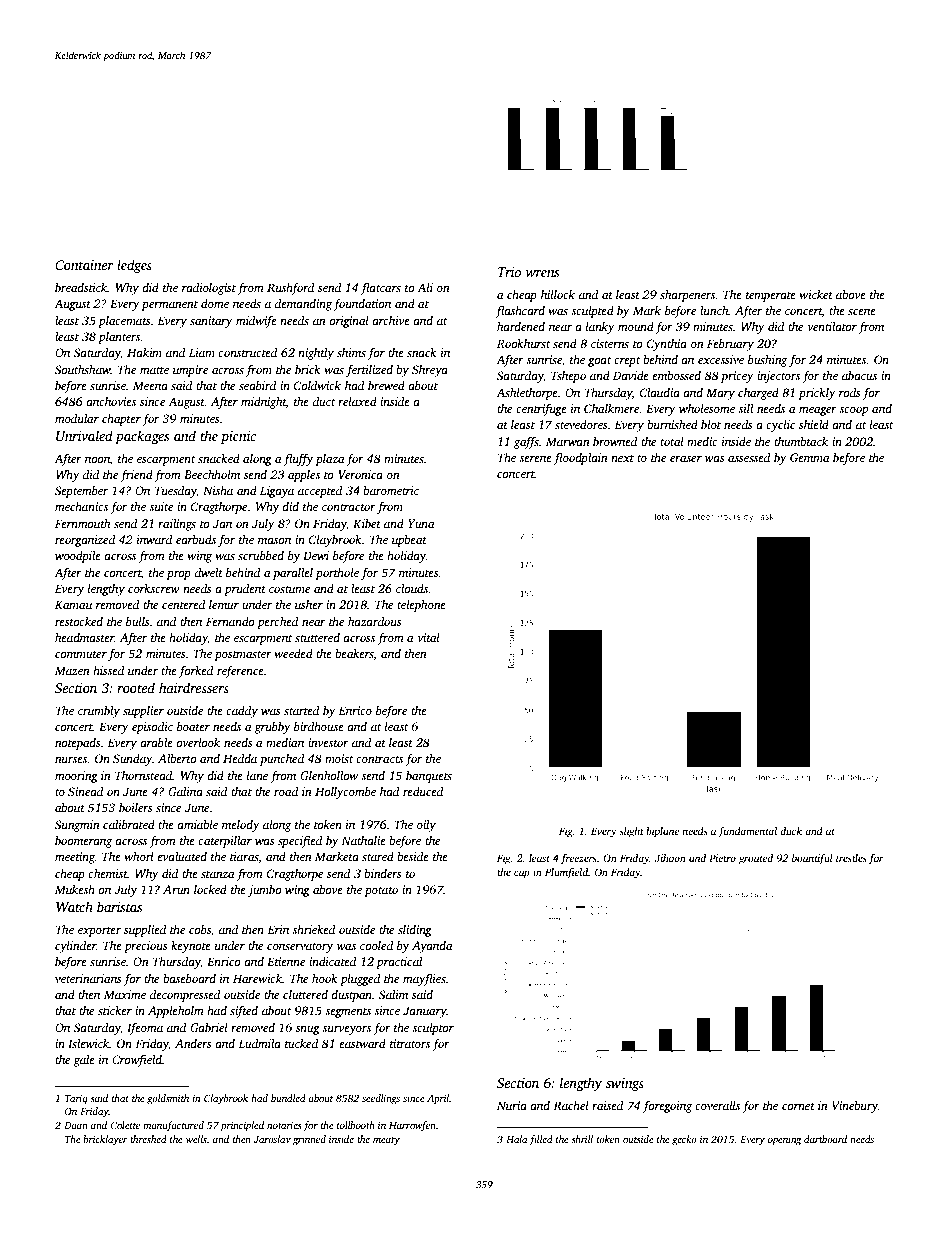  I want to click on Daan, so click(76, 1125).
